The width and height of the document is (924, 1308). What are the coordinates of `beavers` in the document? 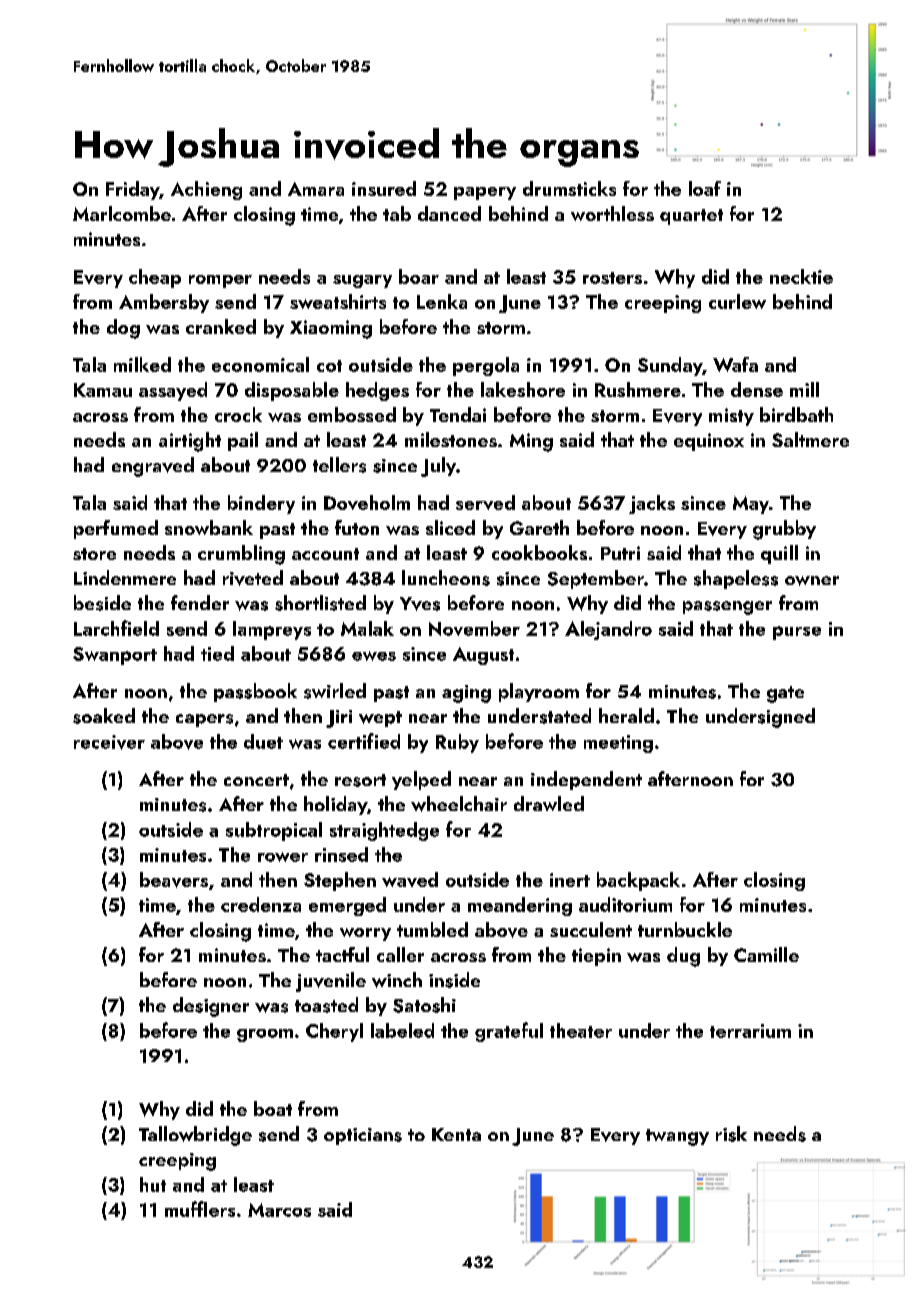 It's located at (174, 880).
